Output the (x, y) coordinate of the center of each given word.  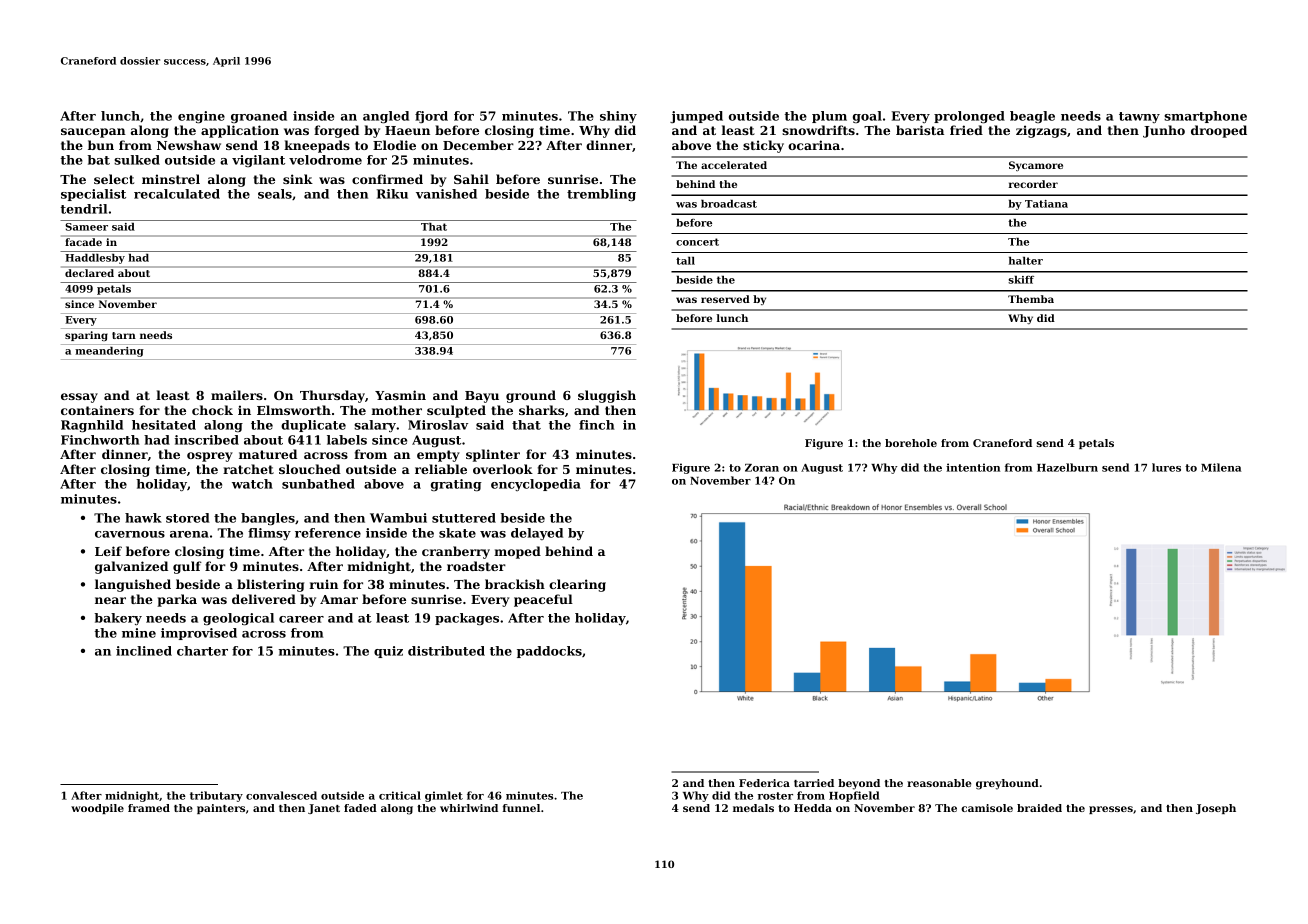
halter (1026, 261)
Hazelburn (1067, 467)
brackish (515, 584)
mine (139, 633)
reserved (725, 299)
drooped (1219, 131)
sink (298, 179)
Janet (324, 809)
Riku (392, 194)
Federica (764, 783)
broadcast (729, 204)
